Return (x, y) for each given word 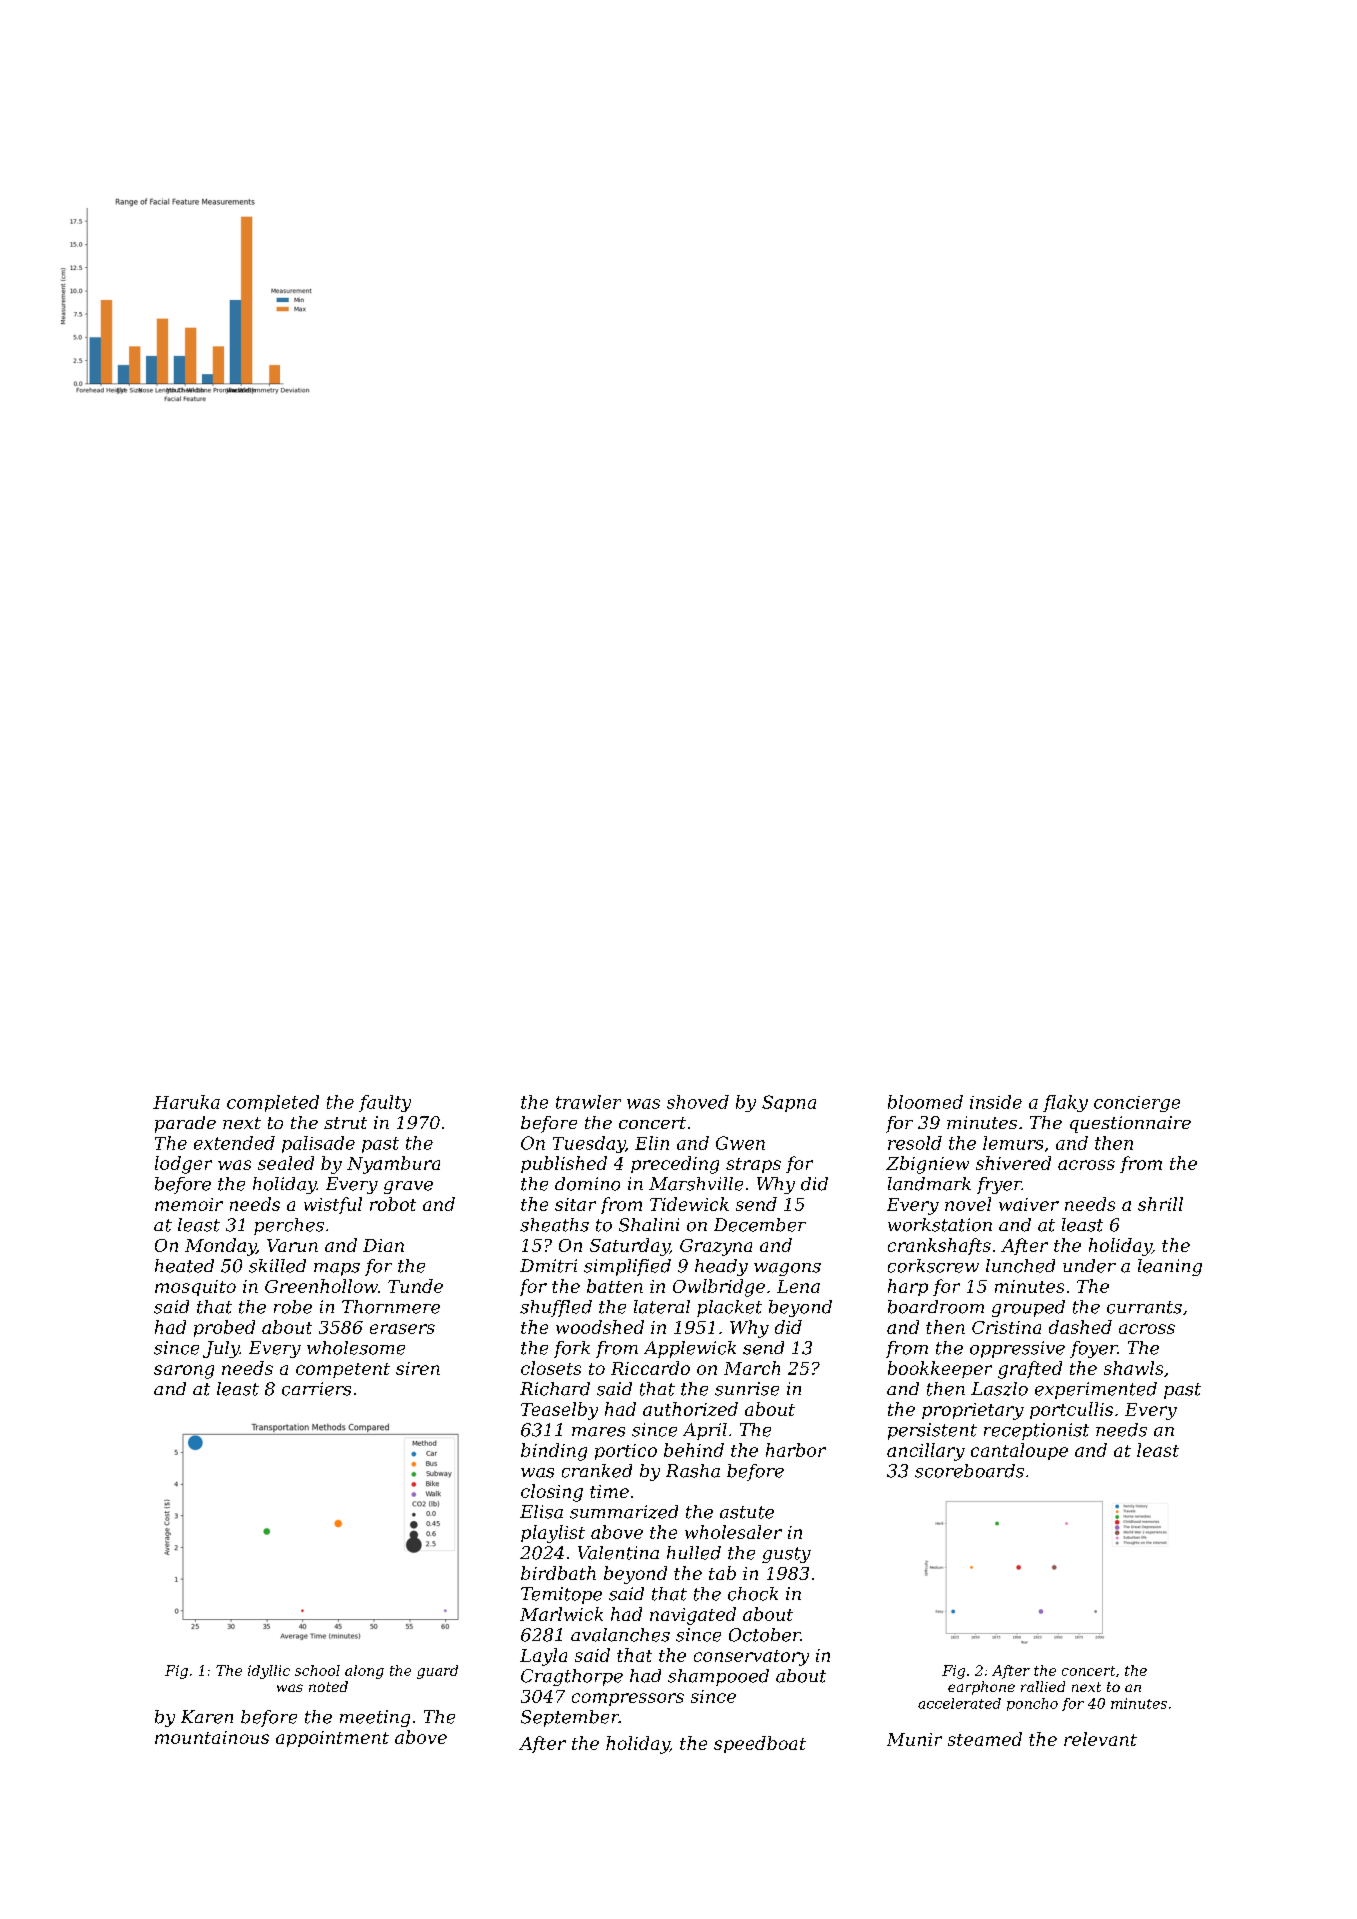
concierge (1137, 1104)
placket (729, 1308)
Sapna (789, 1103)
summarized (624, 1512)
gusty (786, 1555)
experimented (1096, 1390)
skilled (277, 1266)
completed (273, 1103)
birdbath (558, 1573)
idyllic (269, 1672)
